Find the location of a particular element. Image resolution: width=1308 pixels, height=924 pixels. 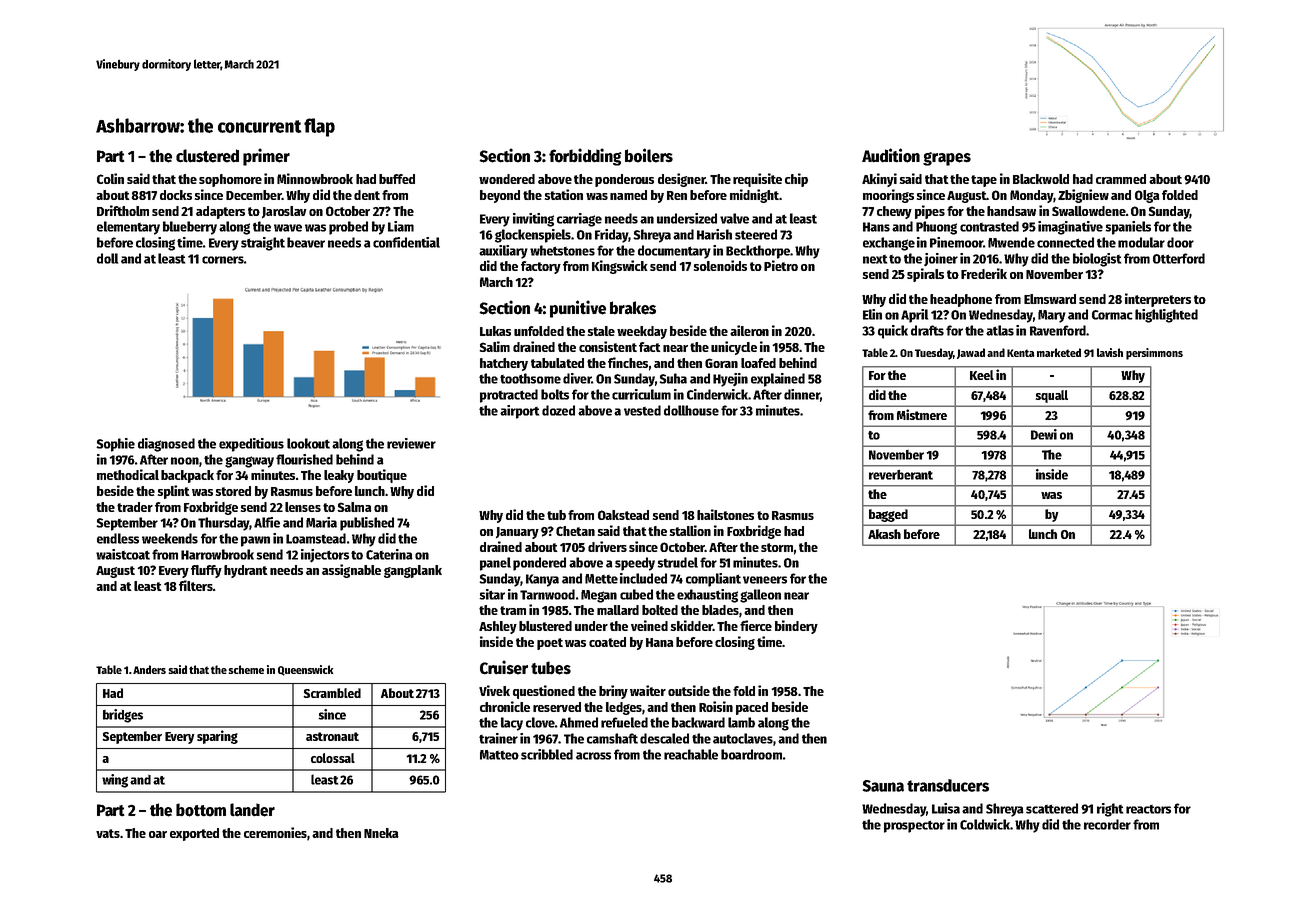

forbidding is located at coordinates (585, 157).
